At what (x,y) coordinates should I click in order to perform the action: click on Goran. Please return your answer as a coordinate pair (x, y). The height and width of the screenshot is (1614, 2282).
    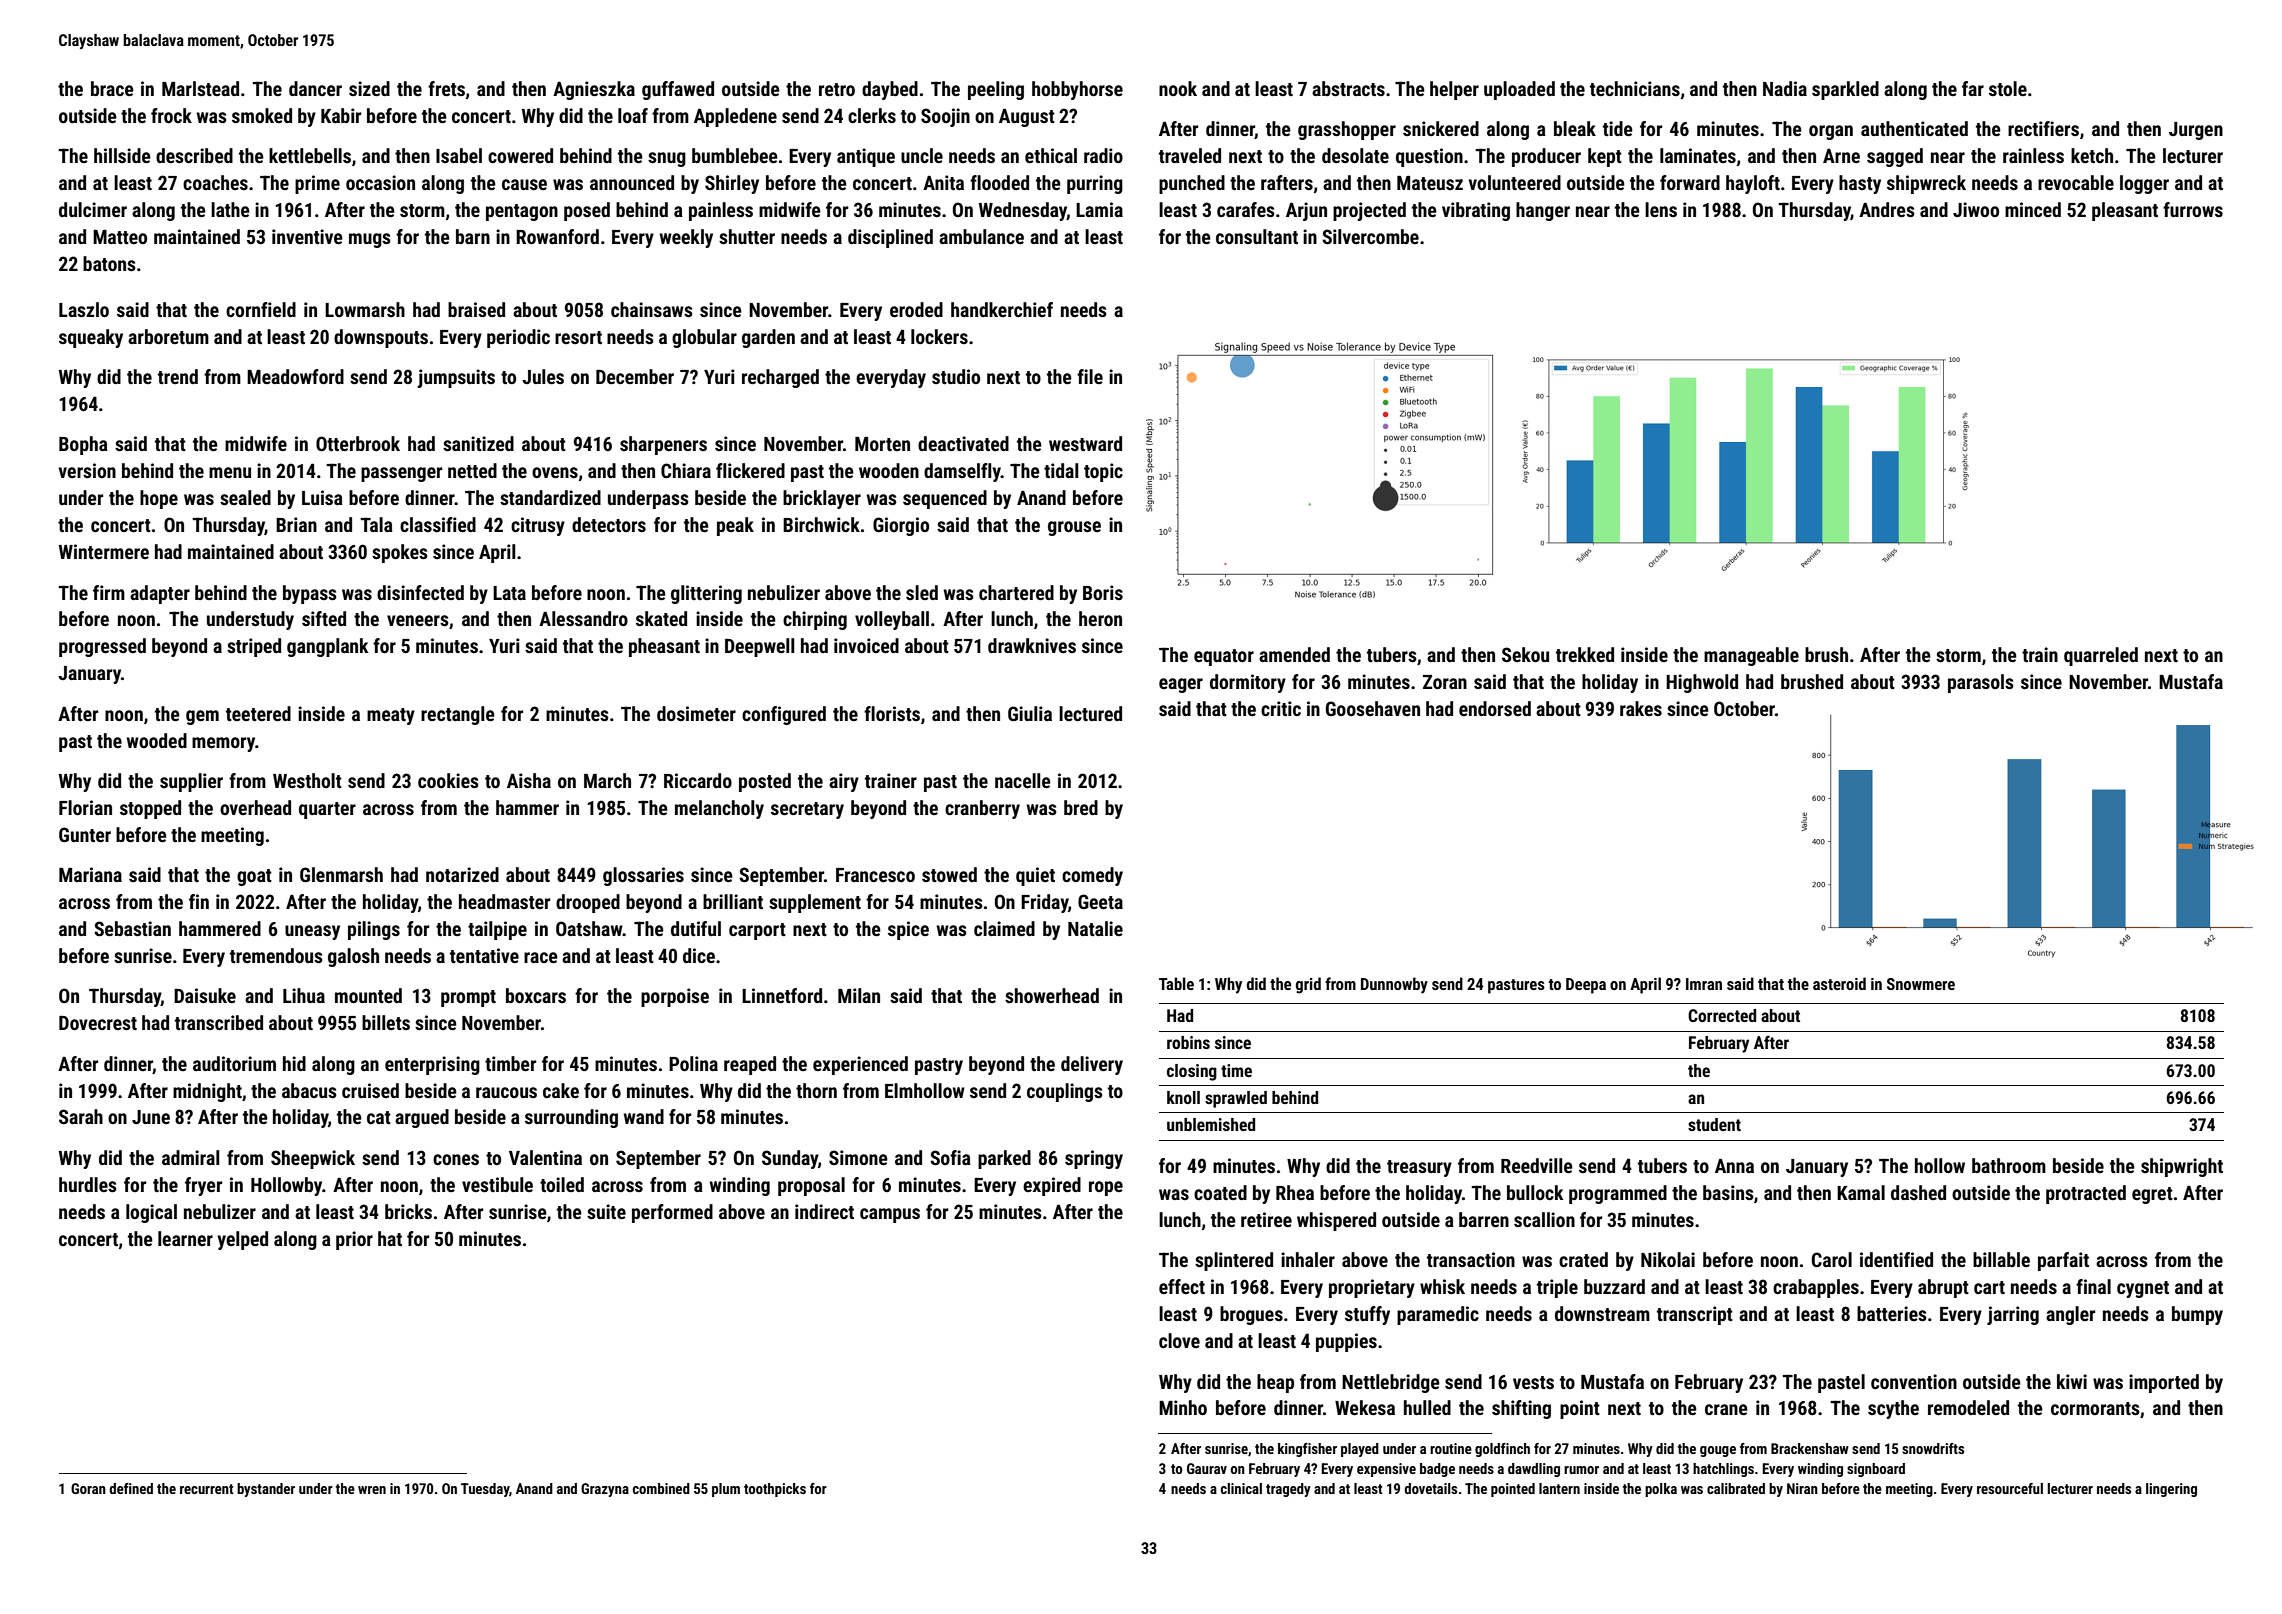
    Looking at the image, I should click on (88, 1488).
